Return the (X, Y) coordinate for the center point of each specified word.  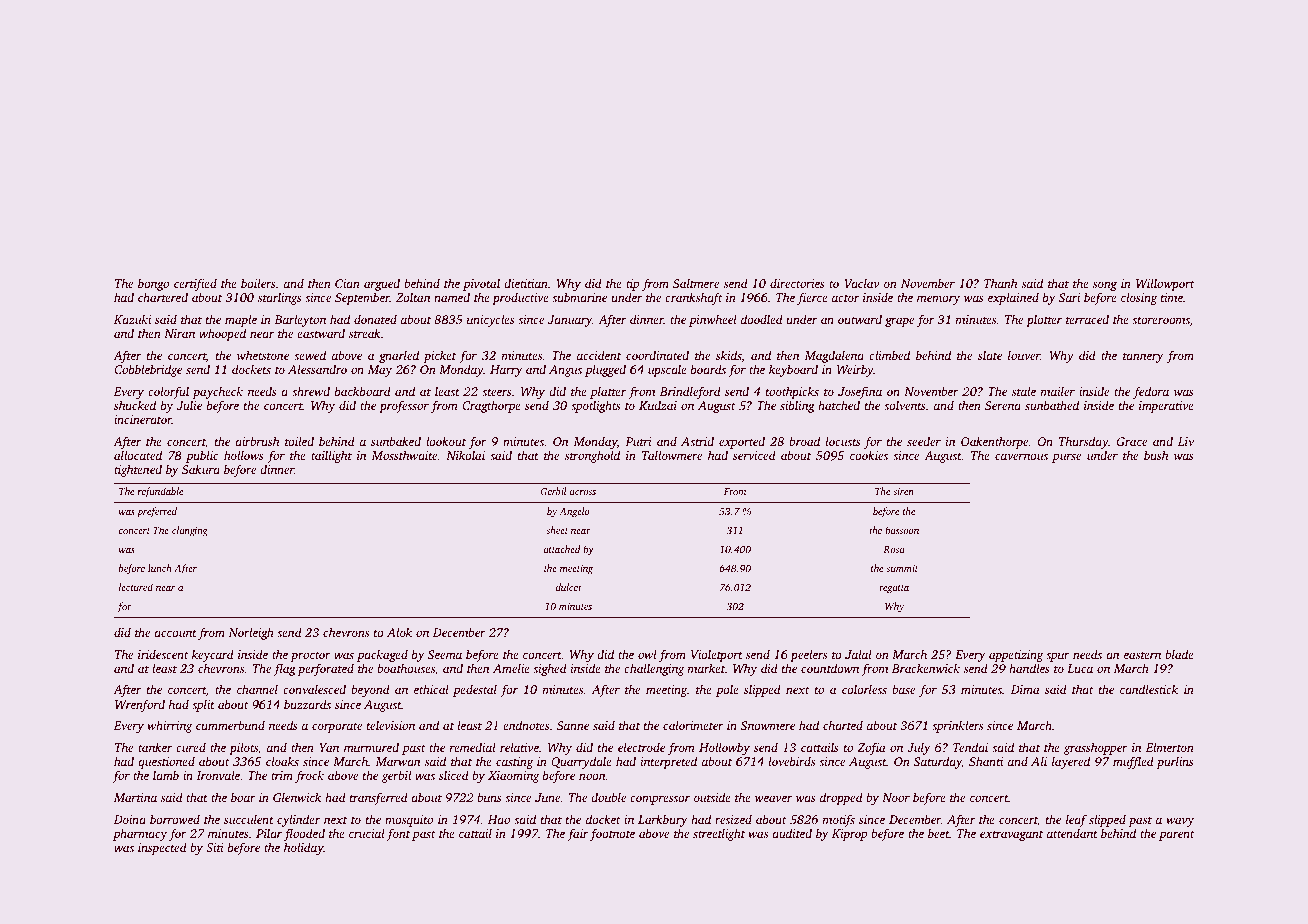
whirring (170, 726)
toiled (299, 441)
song (1105, 286)
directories (797, 283)
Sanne (573, 725)
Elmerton (1170, 747)
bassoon (902, 530)
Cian (347, 283)
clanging (190, 531)
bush (1156, 455)
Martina (135, 797)
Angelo (574, 512)
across (583, 492)
